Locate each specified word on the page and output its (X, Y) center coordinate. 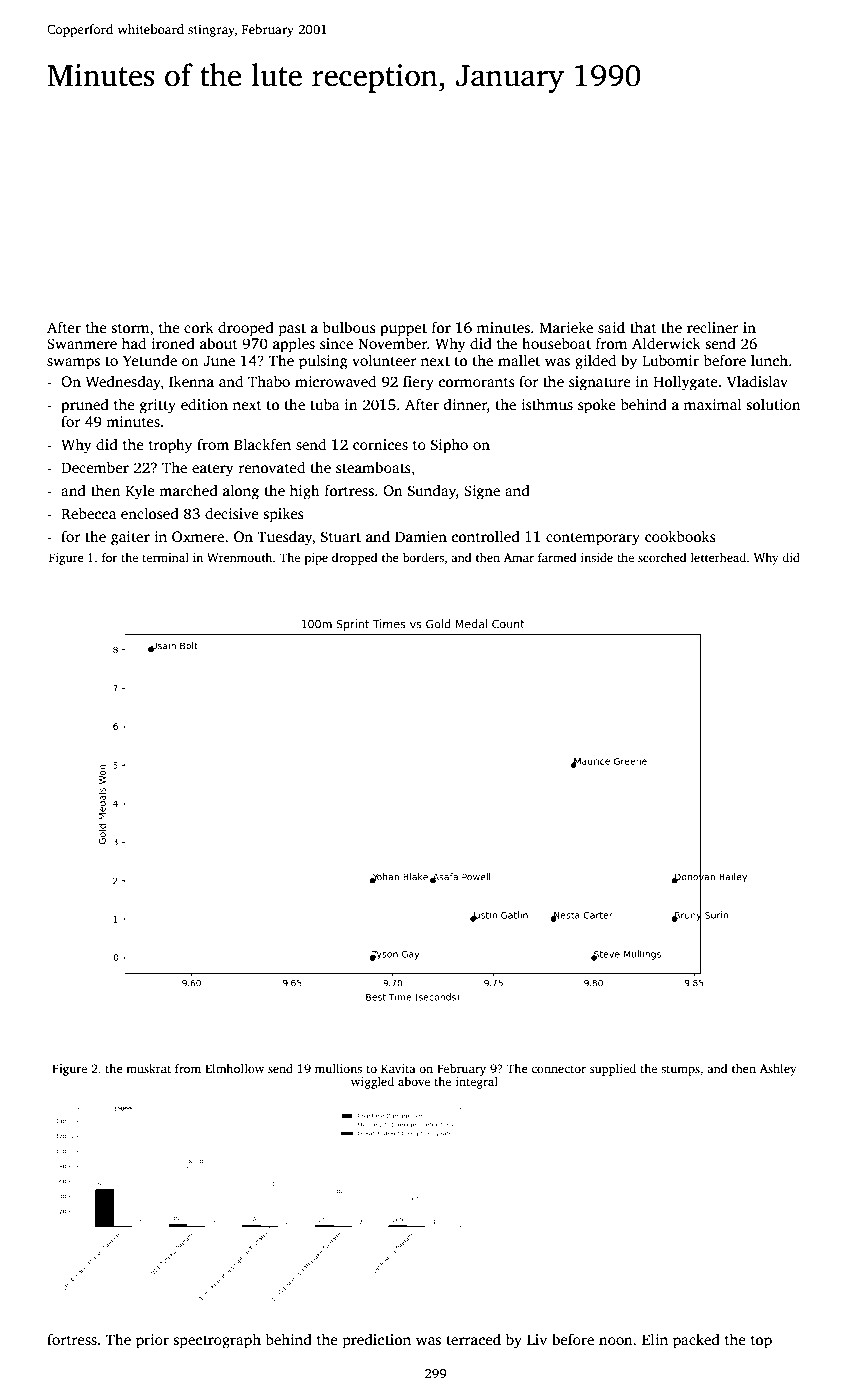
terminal (165, 557)
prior (152, 1341)
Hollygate (685, 383)
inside (597, 557)
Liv (537, 1339)
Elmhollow (234, 1068)
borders (423, 557)
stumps (680, 1070)
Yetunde (150, 360)
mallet (519, 360)
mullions (338, 1068)
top (761, 1342)
